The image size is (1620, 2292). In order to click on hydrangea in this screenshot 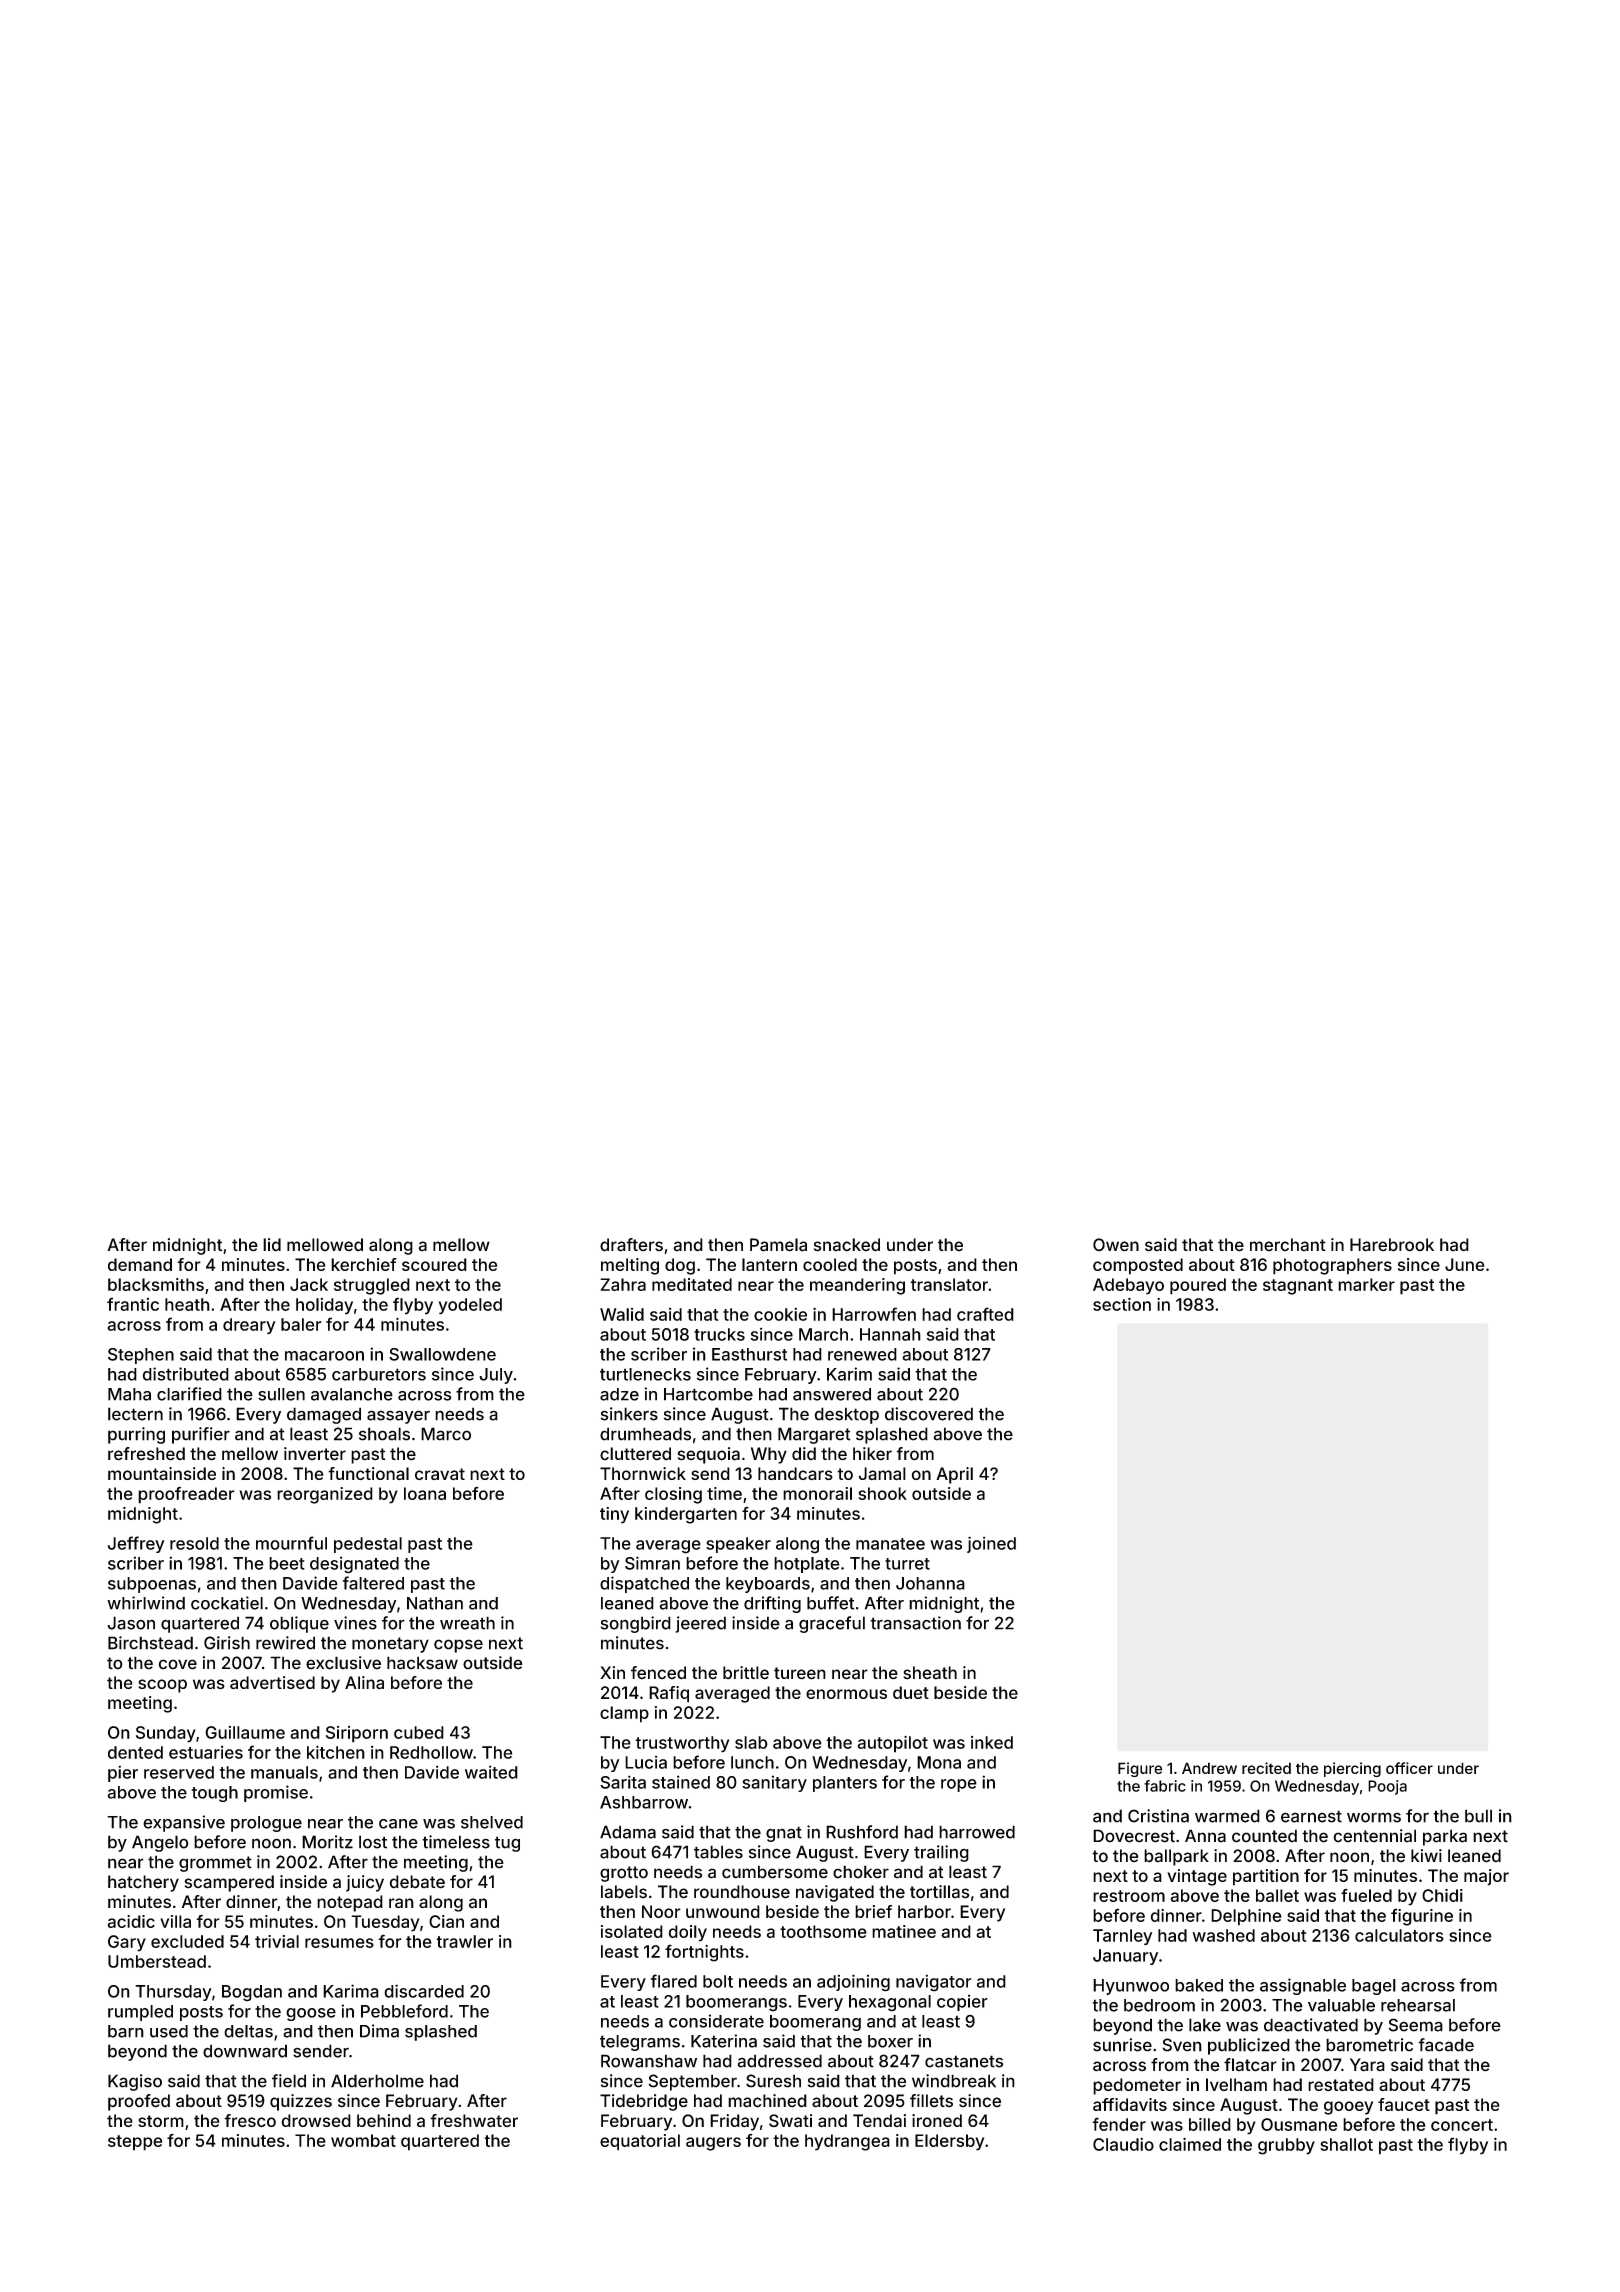, I will do `click(847, 2142)`.
